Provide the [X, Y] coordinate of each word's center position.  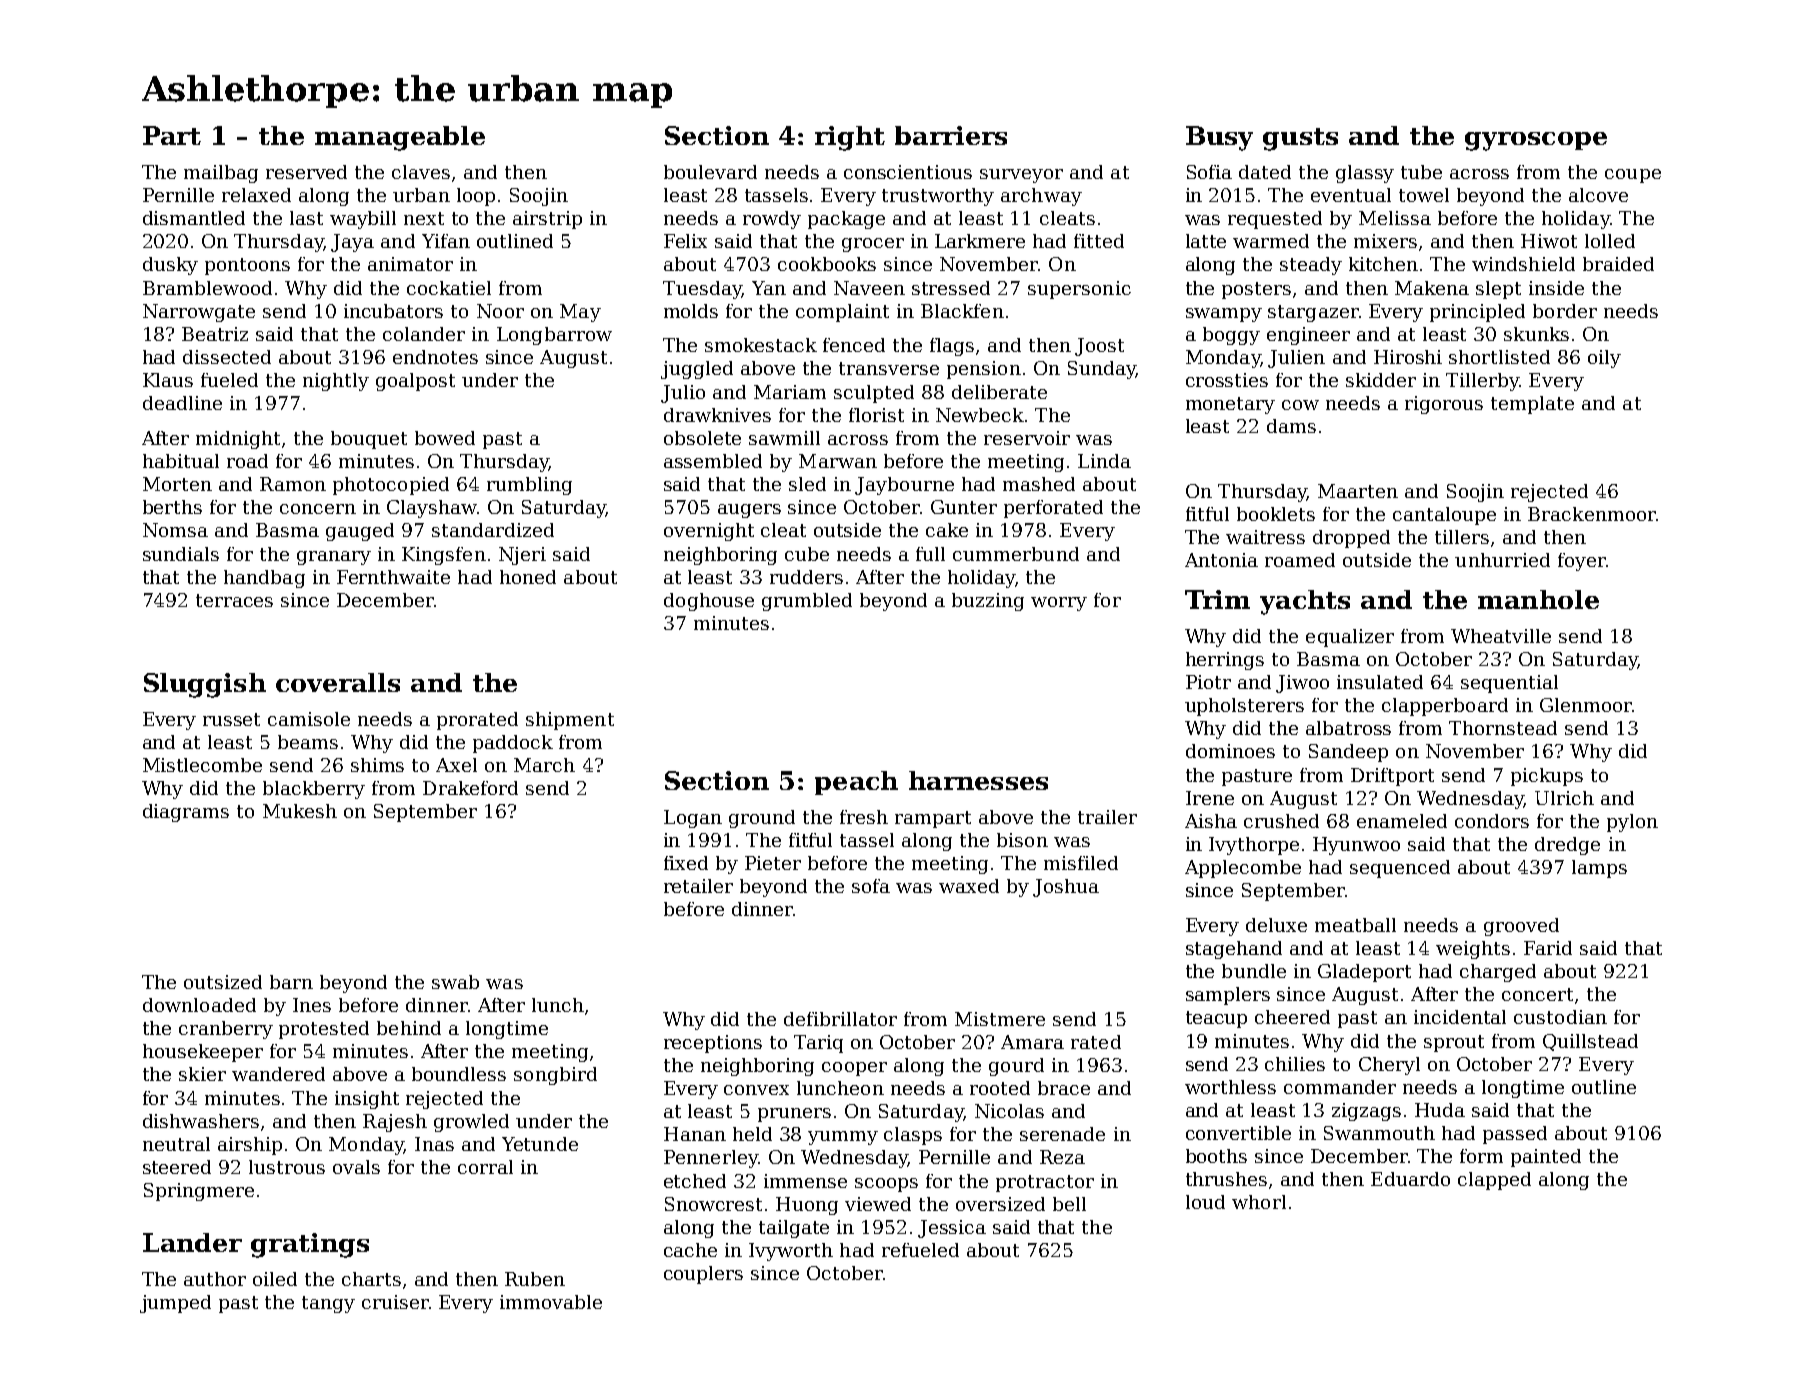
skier [202, 1074]
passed [1515, 1135]
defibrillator [840, 1019]
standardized [493, 530]
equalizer [1350, 638]
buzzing [988, 602]
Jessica [952, 1229]
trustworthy [938, 197]
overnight [709, 532]
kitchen [1383, 264]
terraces [234, 600]
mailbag [221, 174]
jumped [175, 1304]
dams [1291, 426]
